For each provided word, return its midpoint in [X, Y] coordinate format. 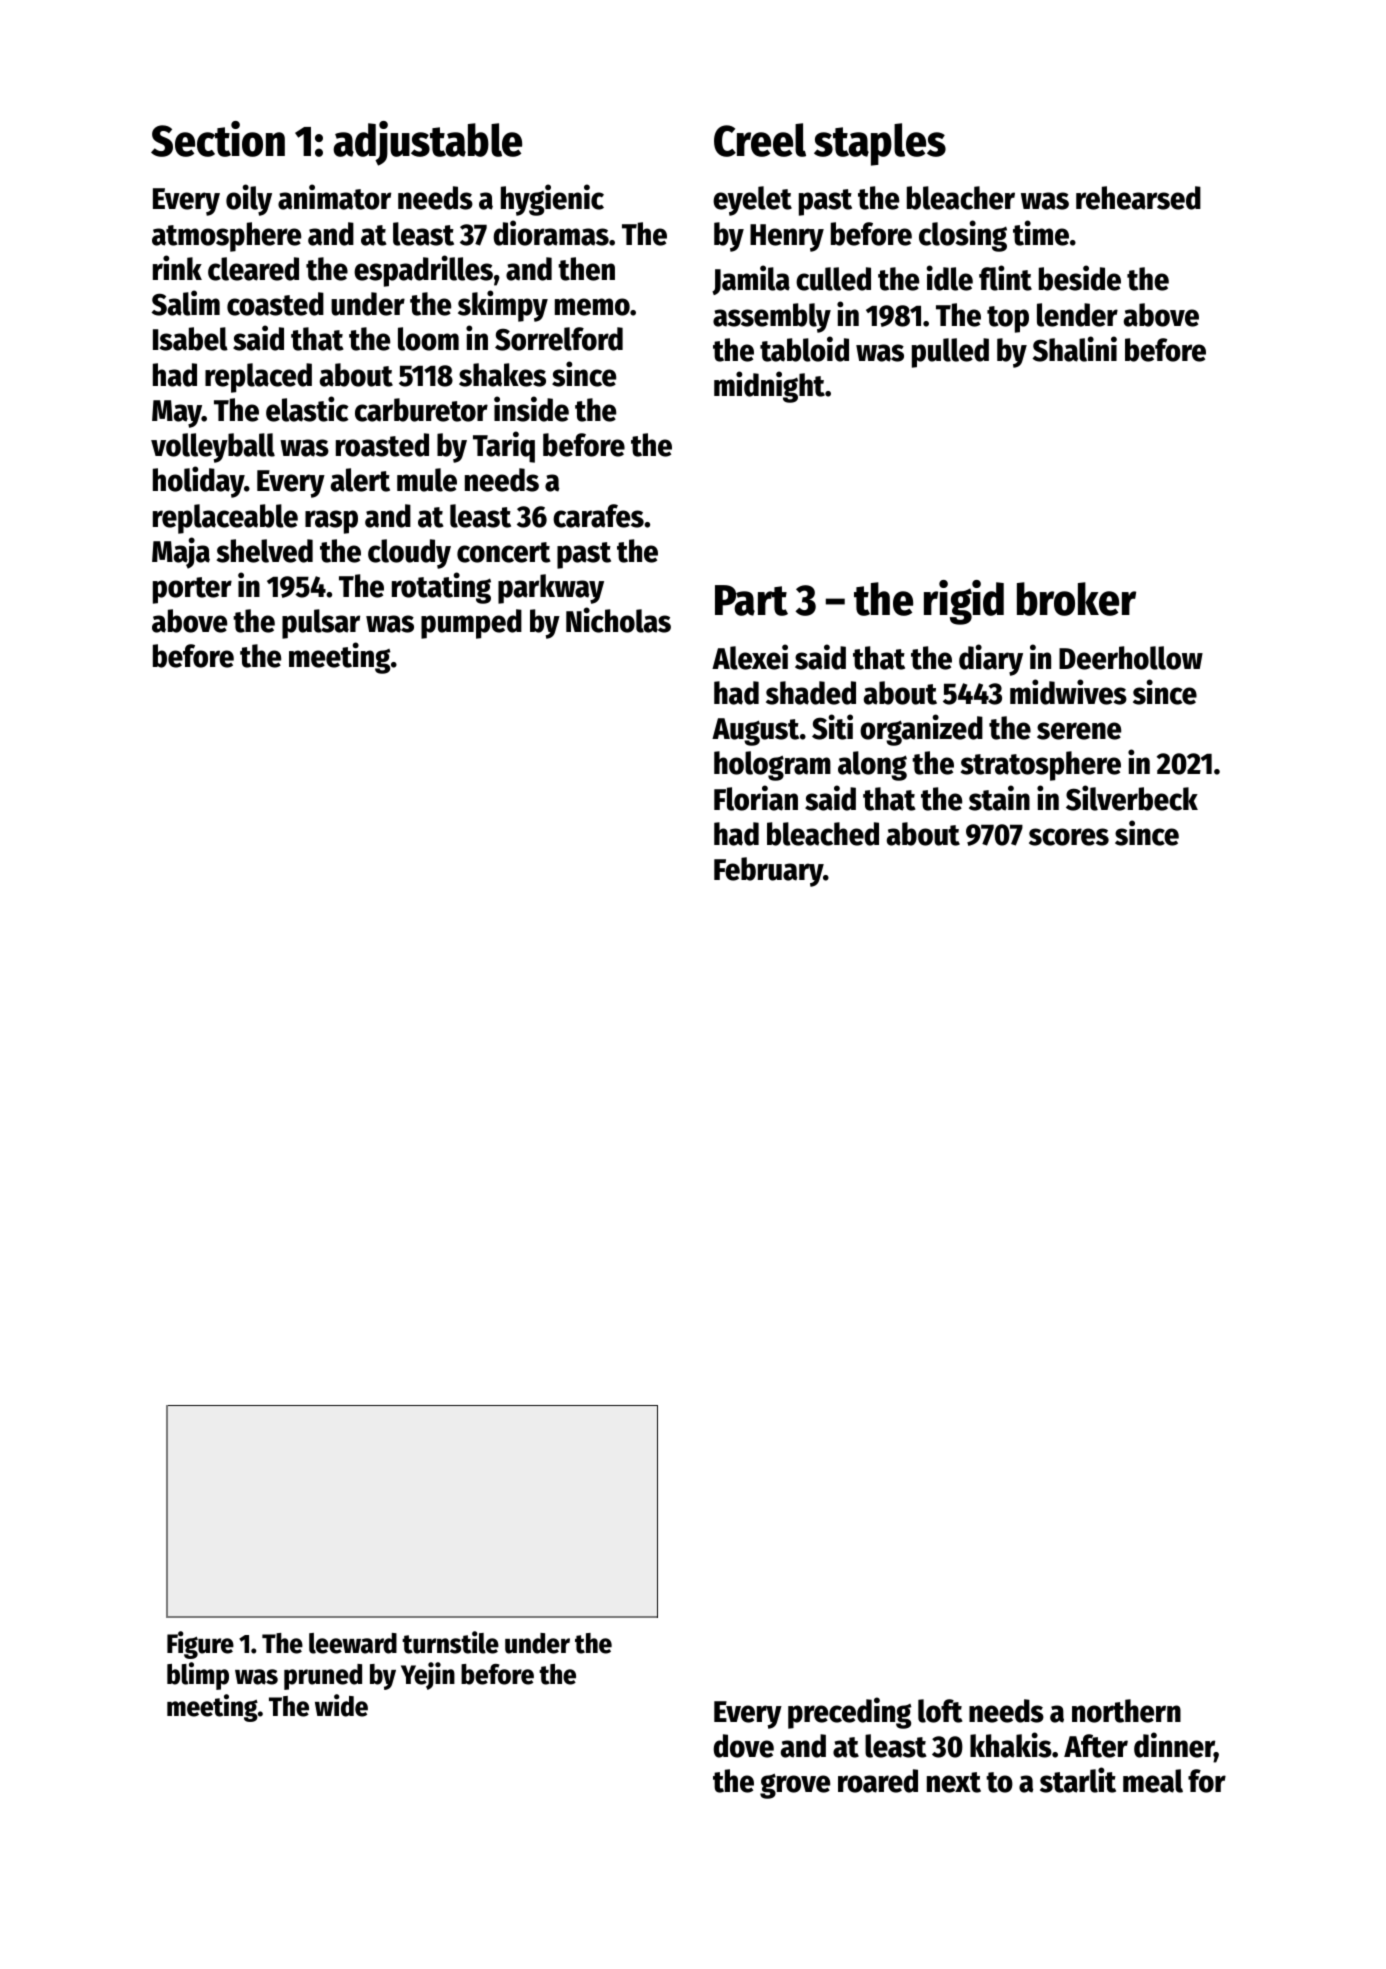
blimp [198, 1676]
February [768, 872]
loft [940, 1711]
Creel [760, 140]
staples [880, 144]
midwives [1068, 692]
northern [1126, 1711]
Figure [200, 1645]
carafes [598, 516]
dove [743, 1746]
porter [192, 590]
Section [218, 139]
